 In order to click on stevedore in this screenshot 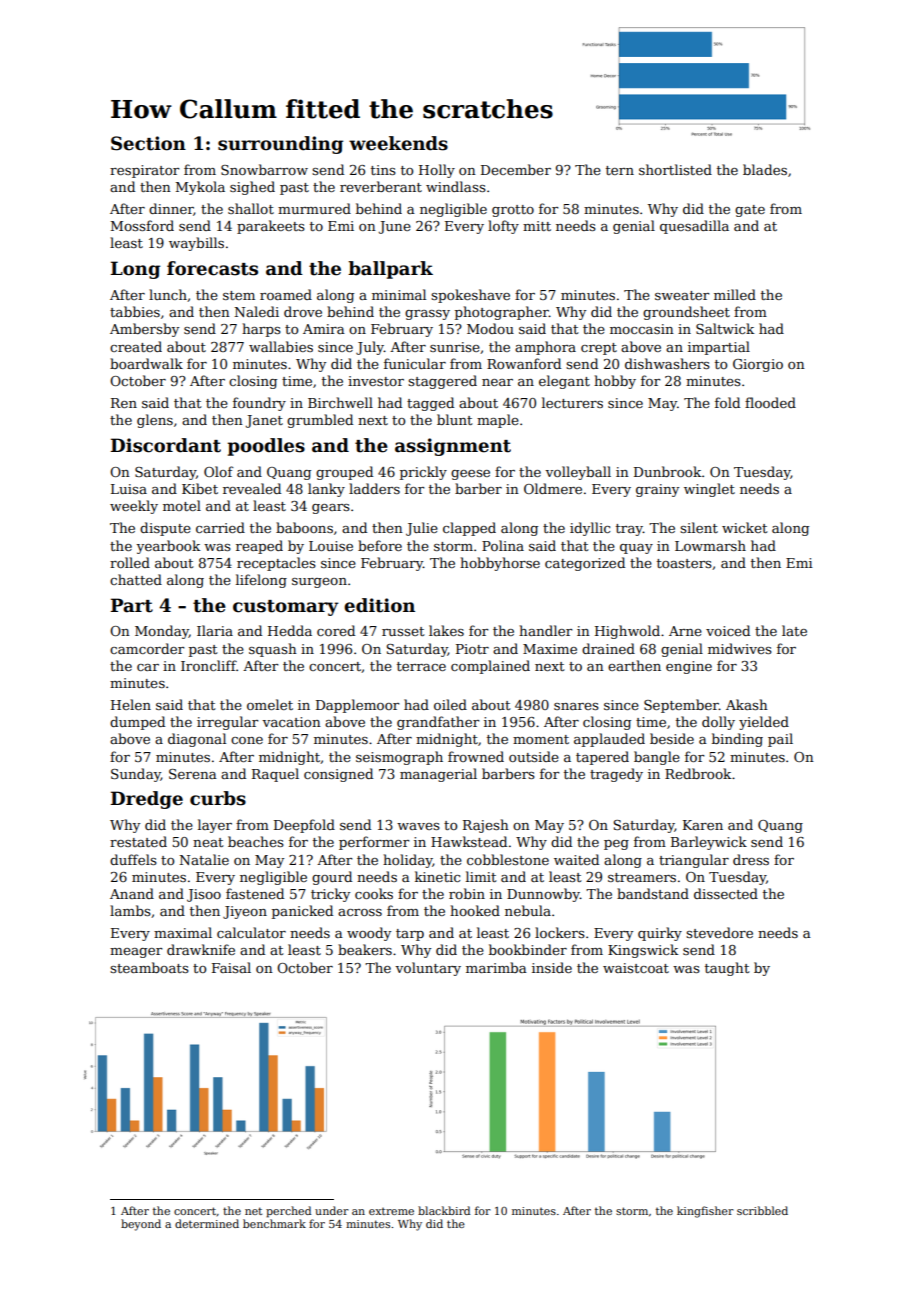, I will do `click(719, 932)`.
